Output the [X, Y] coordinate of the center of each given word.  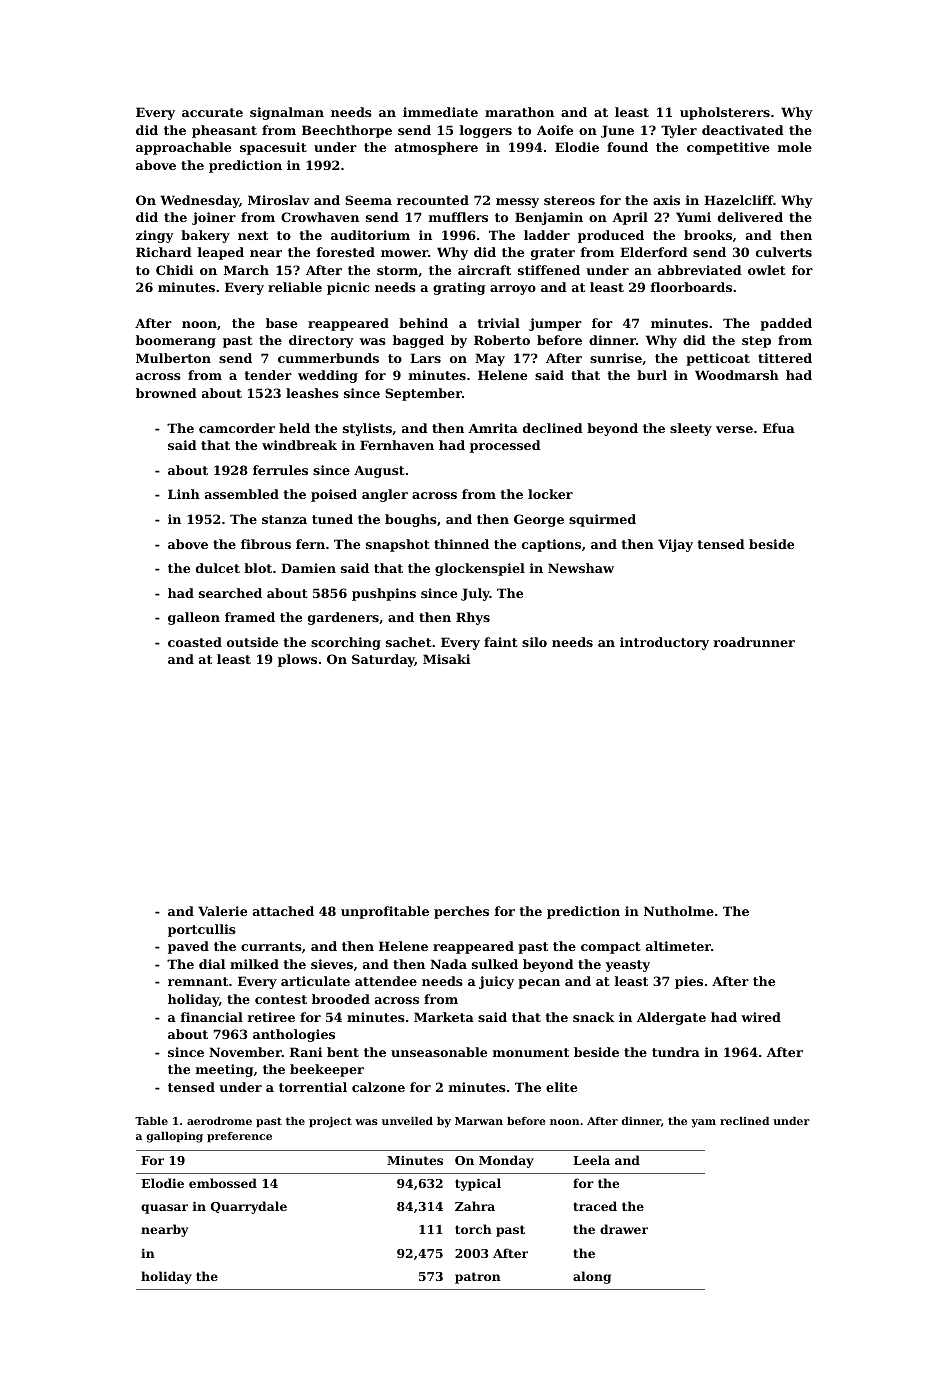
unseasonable [439, 1052]
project [330, 1122]
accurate [212, 112]
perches [461, 912]
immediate [440, 112]
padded [786, 324]
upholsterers [725, 113]
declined [553, 428]
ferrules [280, 470]
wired [761, 1017]
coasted [195, 642]
